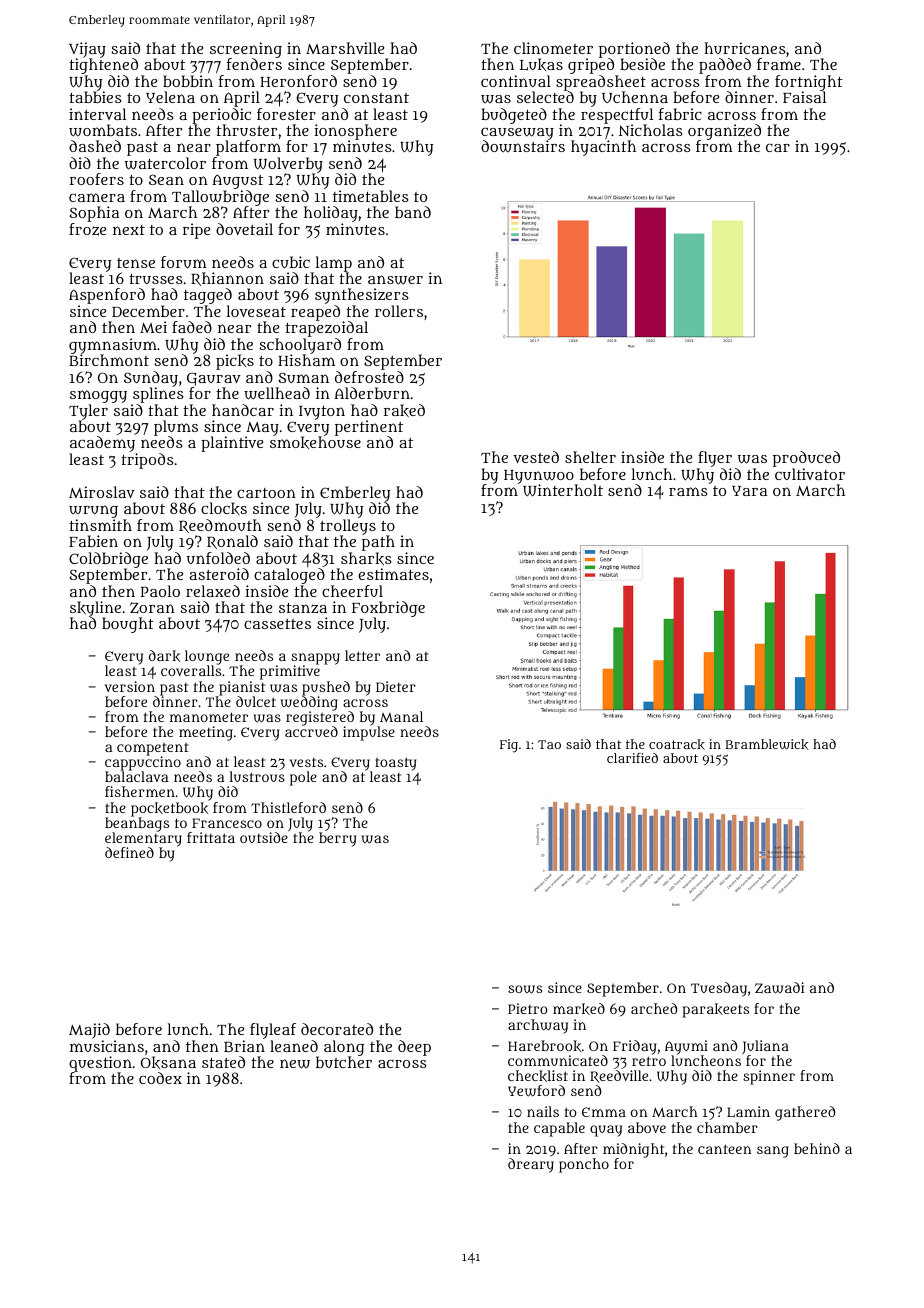 This screenshot has height=1308, width=924. Describe the element at coordinates (541, 64) in the screenshot. I see `Lukas` at that location.
